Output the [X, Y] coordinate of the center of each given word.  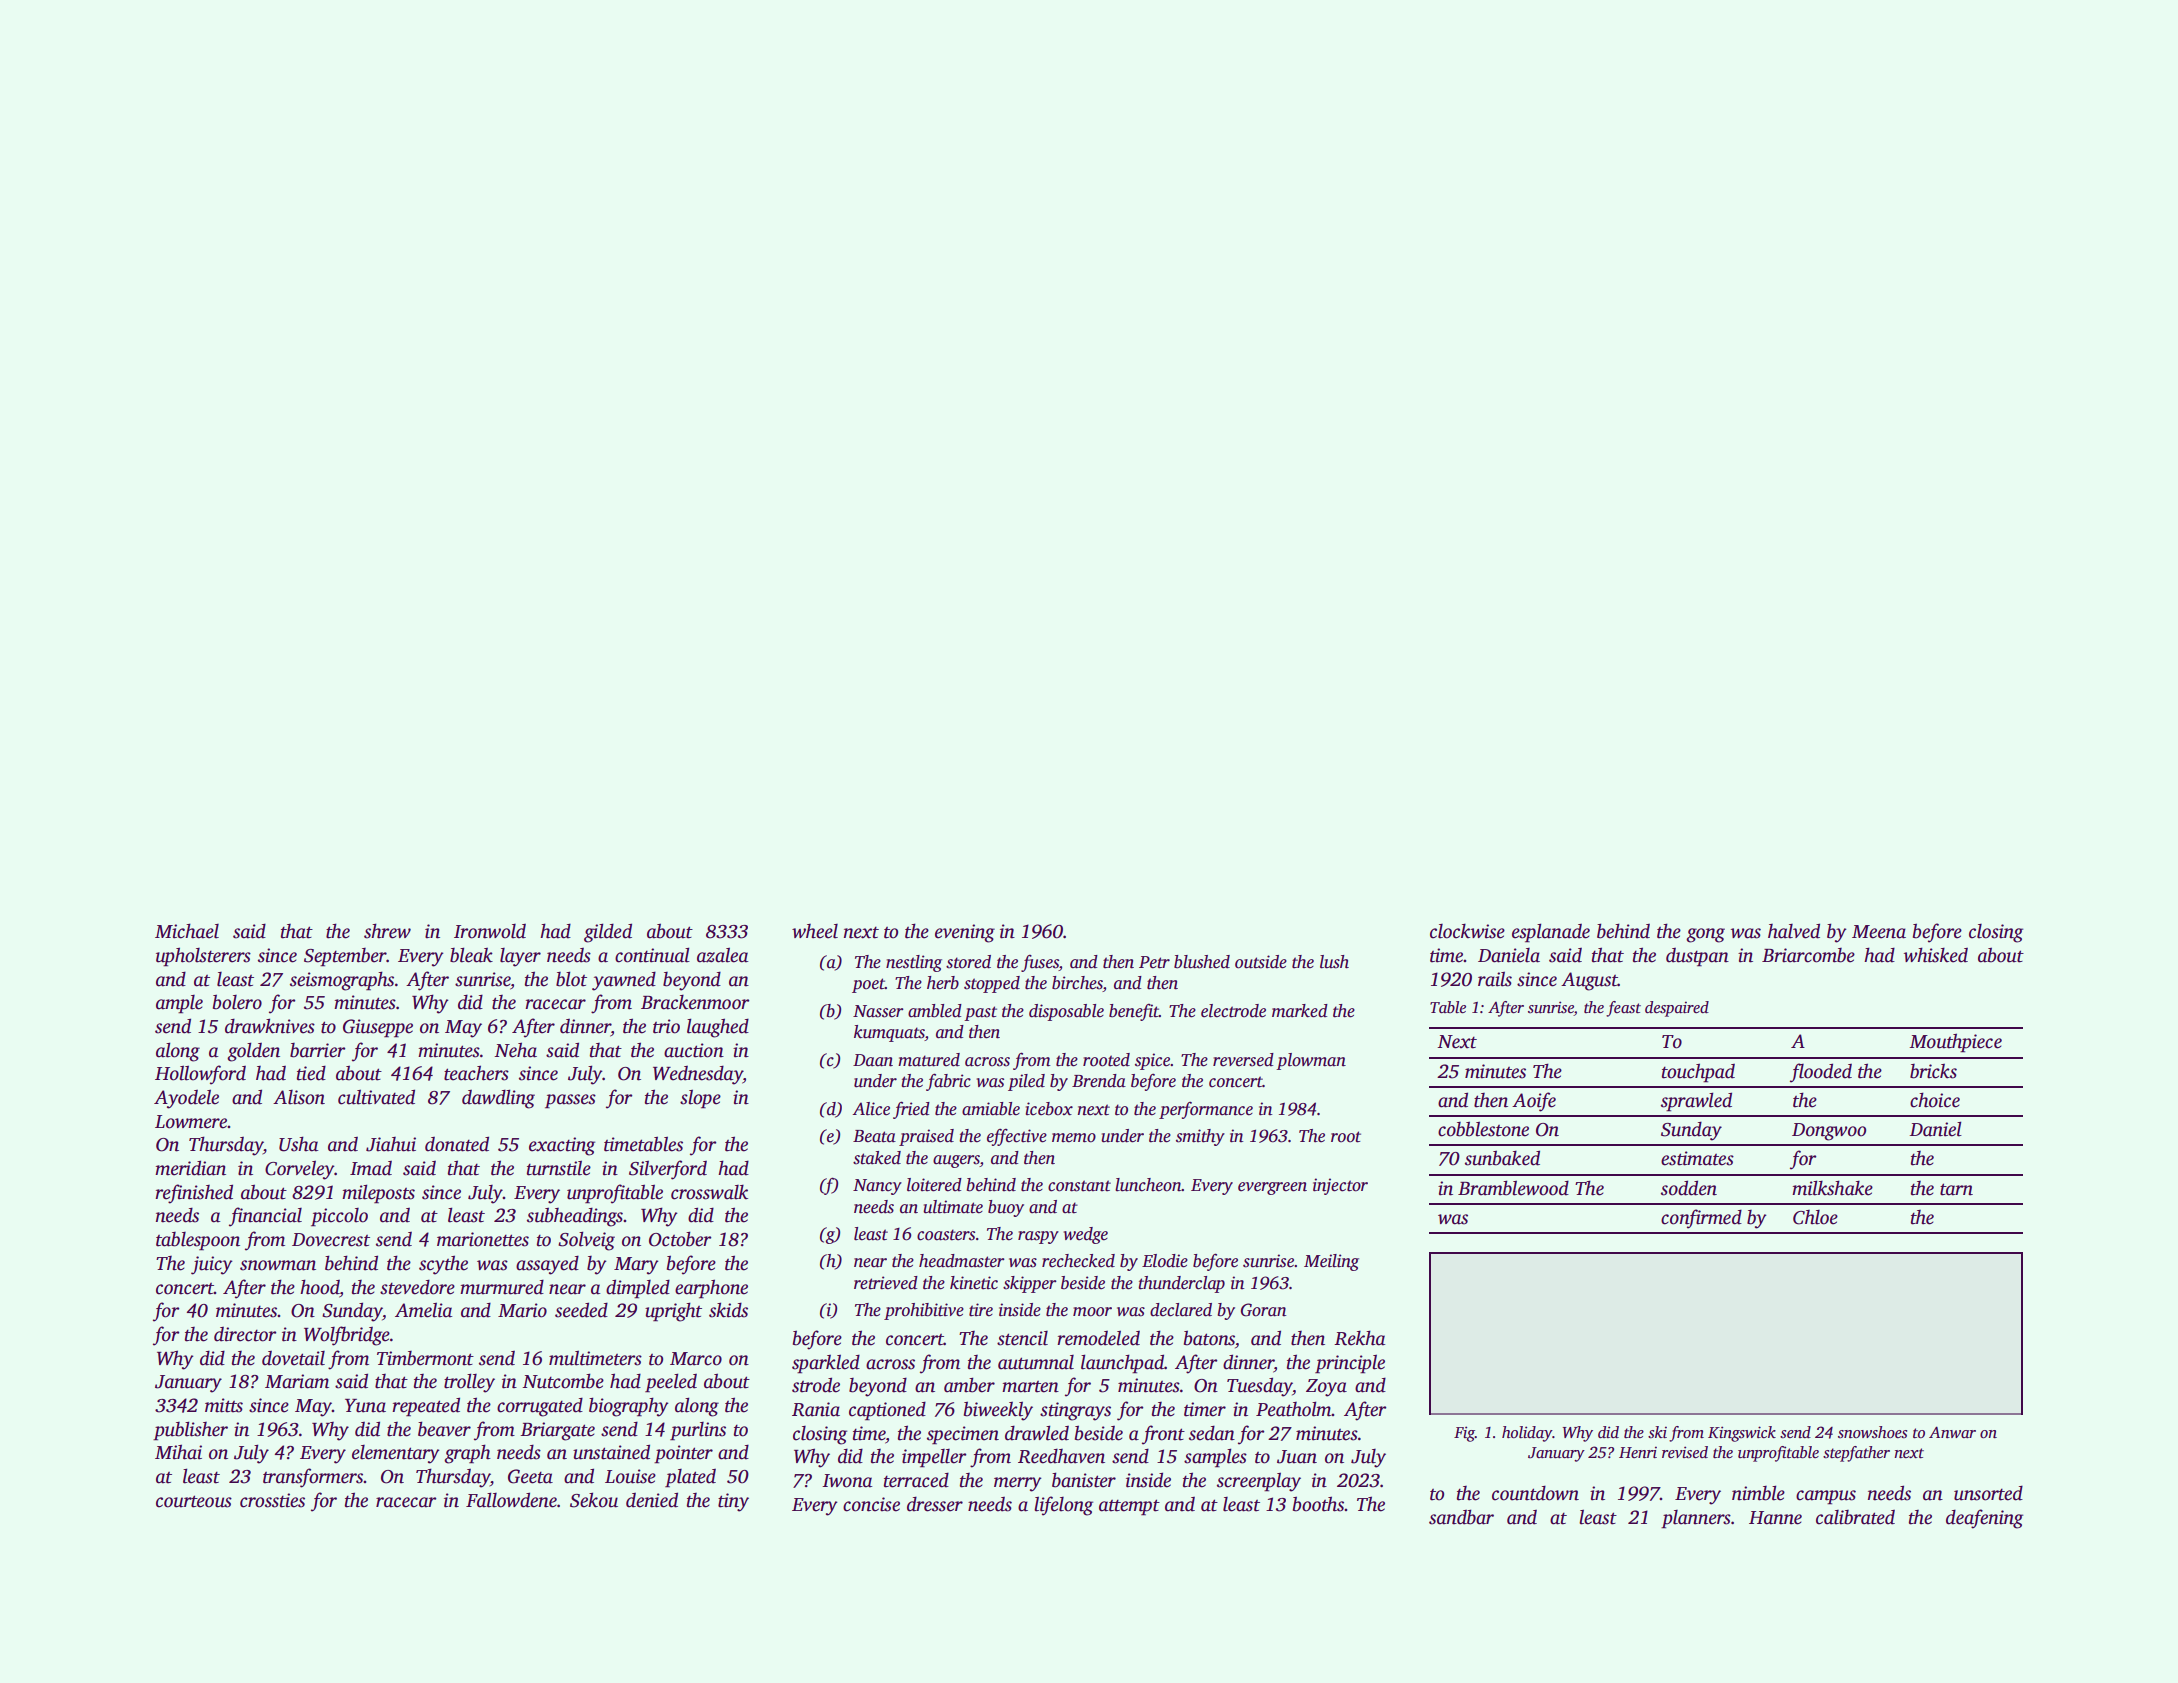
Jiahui [391, 1144]
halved [1794, 931]
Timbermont [425, 1358]
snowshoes [1872, 1432]
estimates [1697, 1158]
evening [965, 933]
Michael [187, 931]
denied [652, 1500]
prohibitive [924, 1311]
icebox [1049, 1109]
